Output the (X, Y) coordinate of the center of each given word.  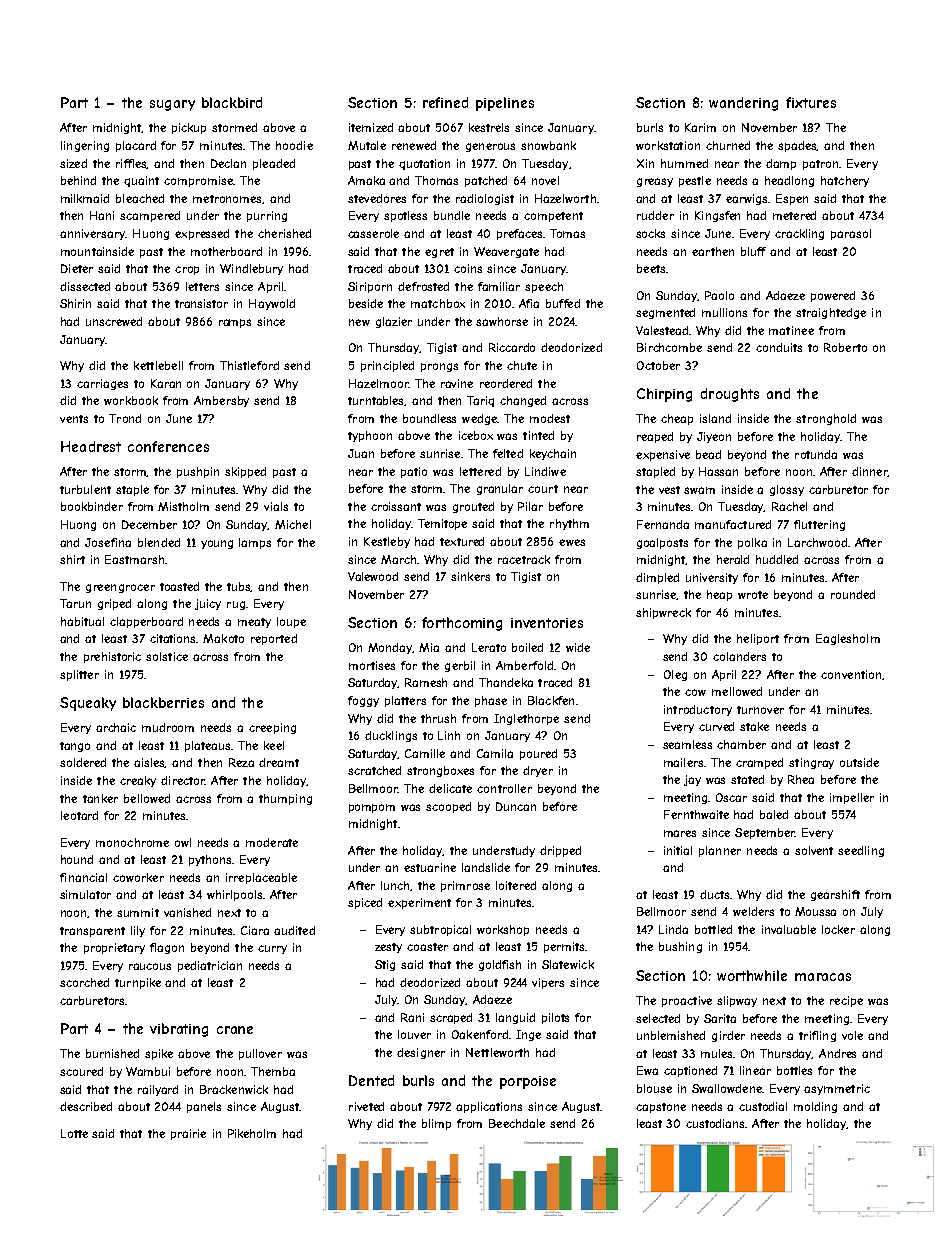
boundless (429, 418)
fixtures (811, 102)
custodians (715, 1123)
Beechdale (517, 1123)
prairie (188, 1134)
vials (276, 506)
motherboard (226, 251)
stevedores (377, 198)
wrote (753, 595)
